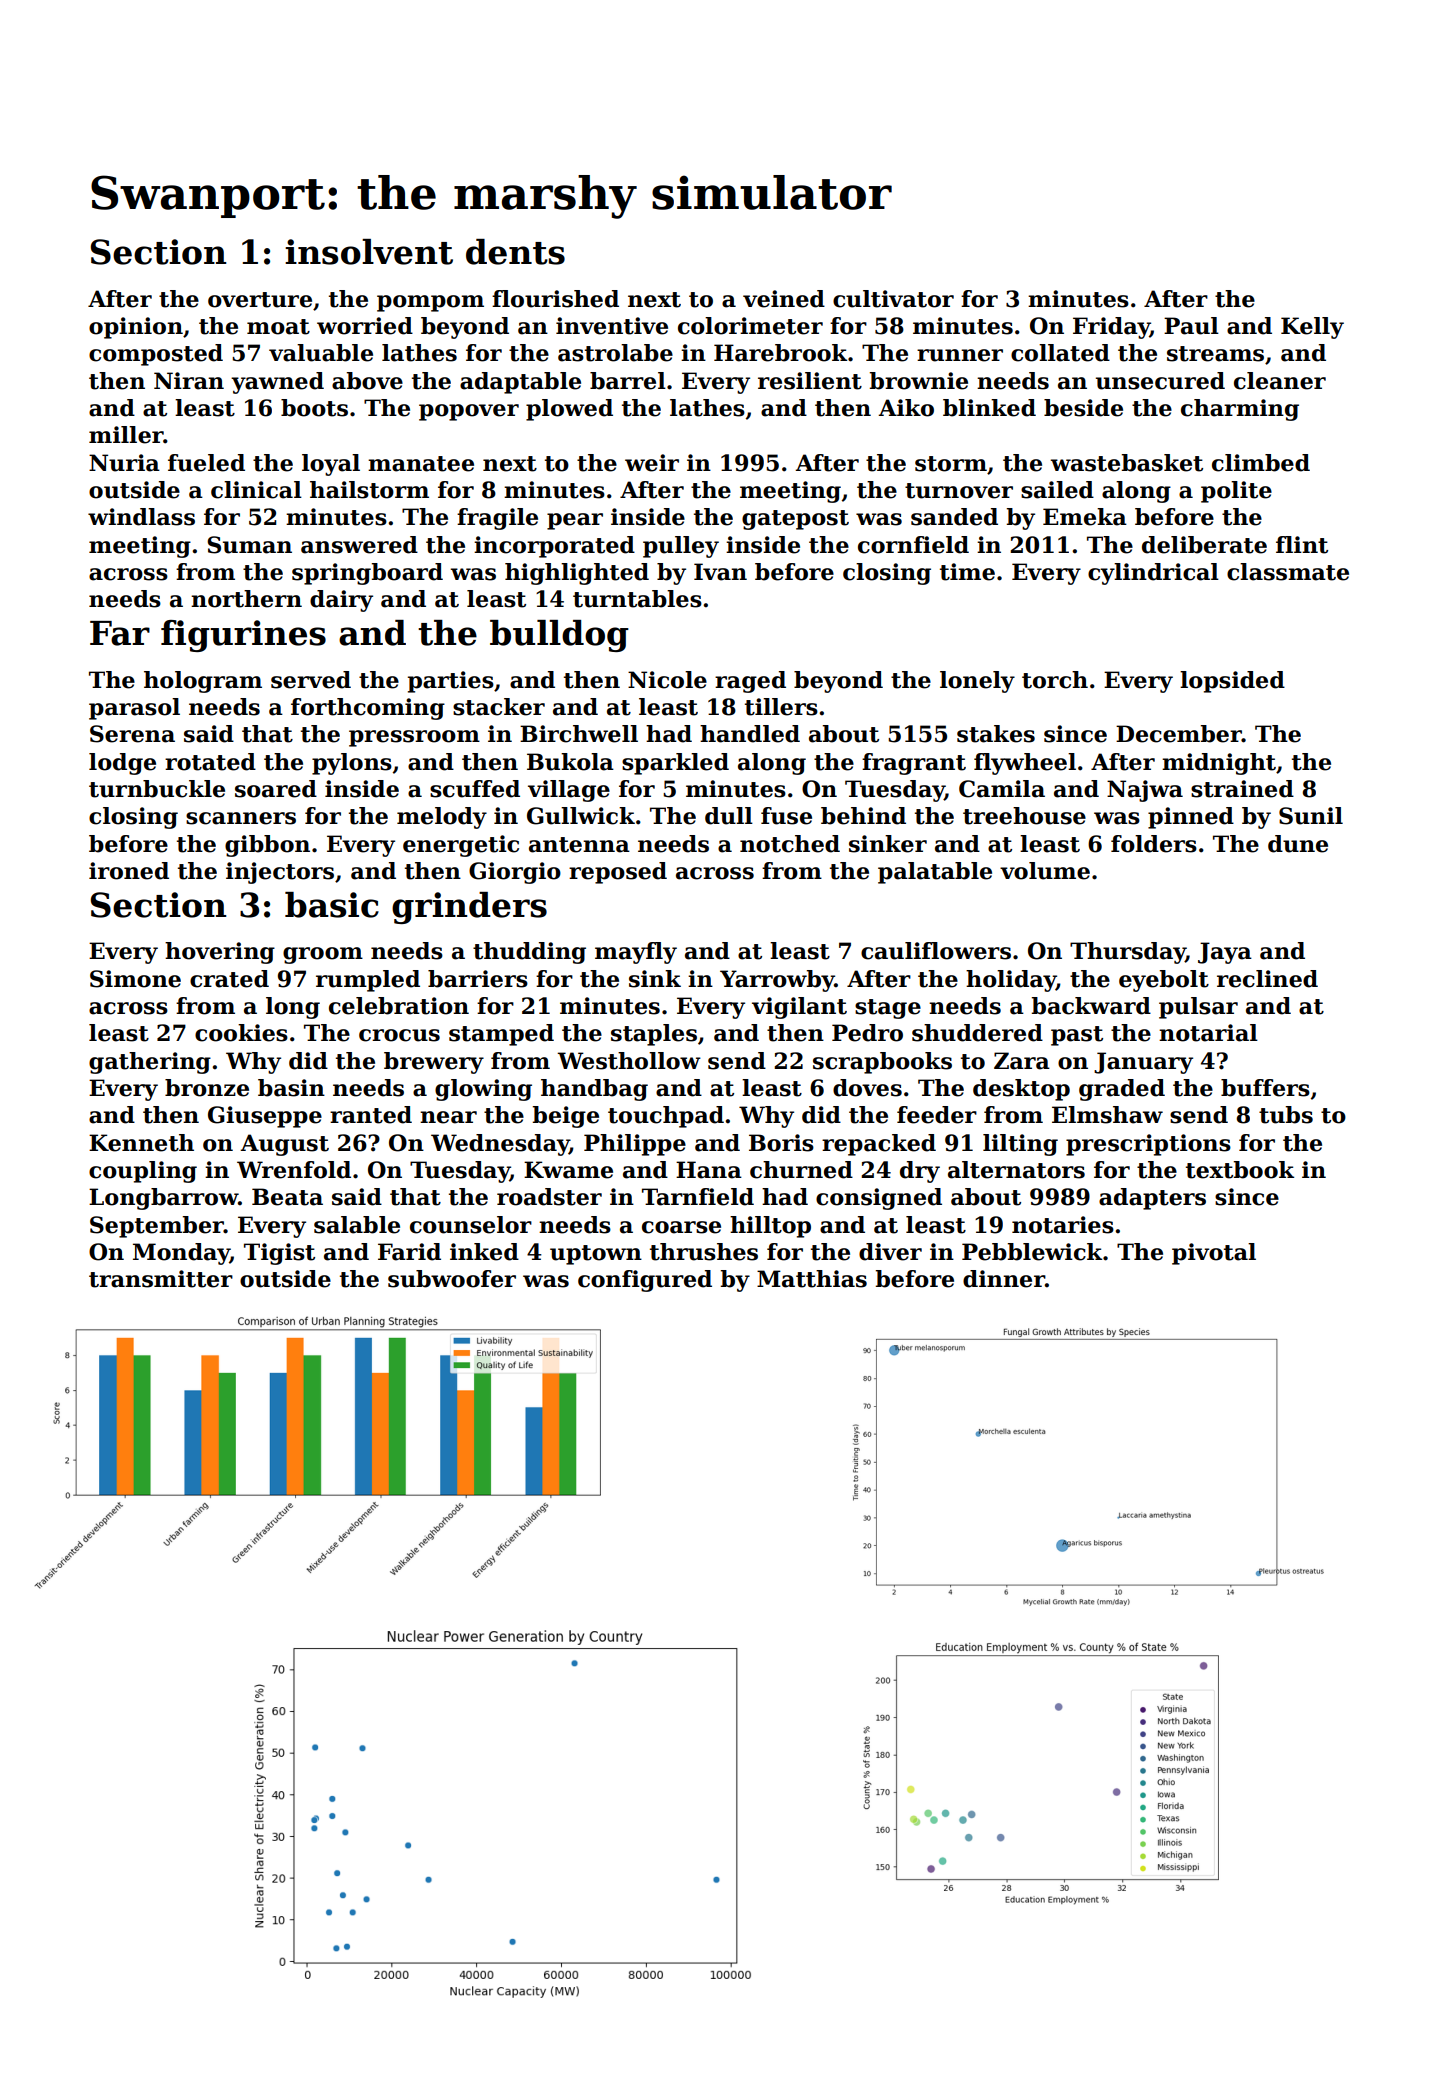 This document has height=2100, width=1450. Describe the element at coordinates (279, 1254) in the document. I see `Tigist` at that location.
